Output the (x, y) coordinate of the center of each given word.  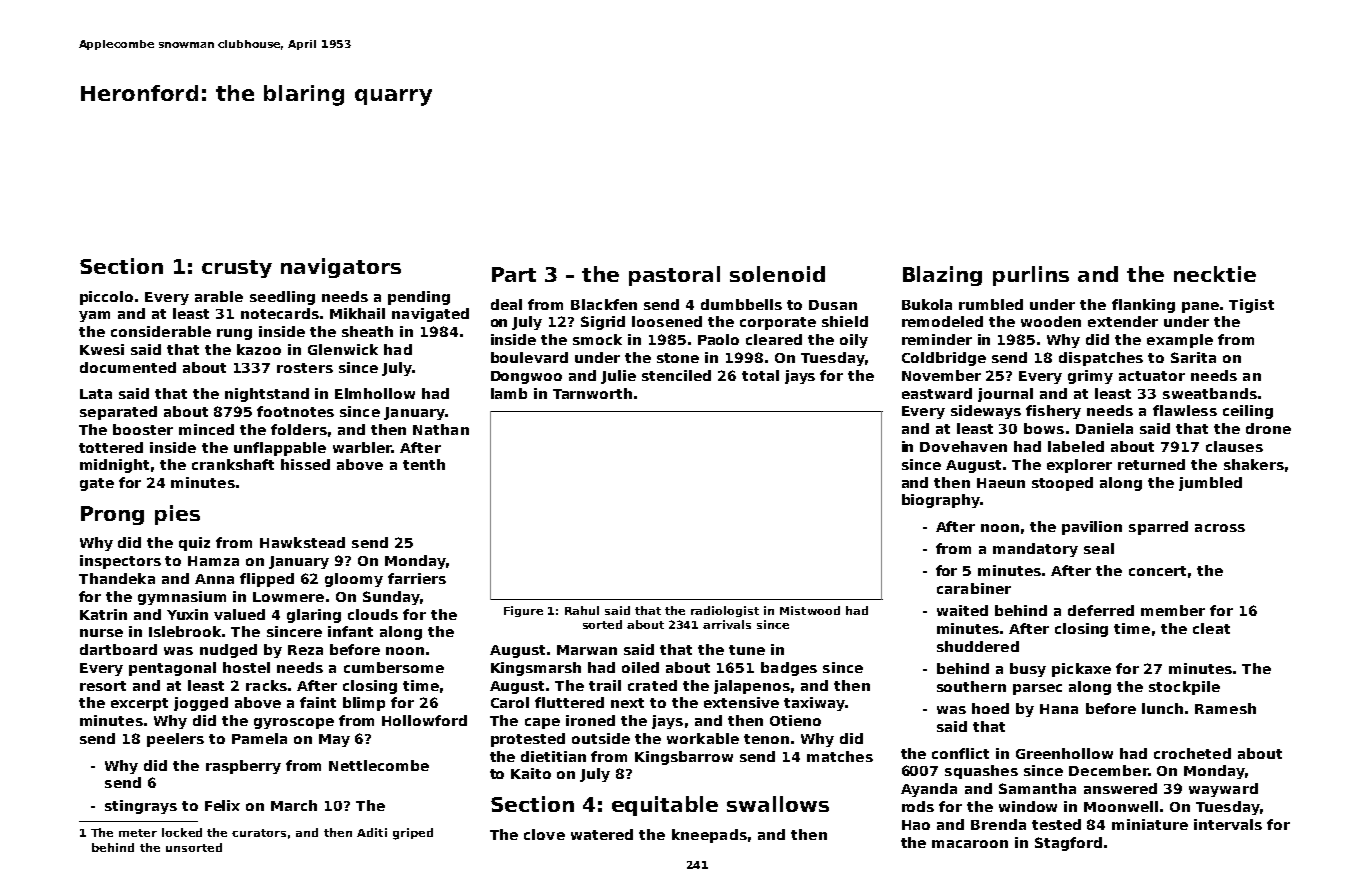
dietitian (553, 756)
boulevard (529, 357)
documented (128, 367)
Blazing (942, 276)
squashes (981, 772)
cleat (1211, 628)
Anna (214, 579)
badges (789, 669)
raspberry (243, 767)
